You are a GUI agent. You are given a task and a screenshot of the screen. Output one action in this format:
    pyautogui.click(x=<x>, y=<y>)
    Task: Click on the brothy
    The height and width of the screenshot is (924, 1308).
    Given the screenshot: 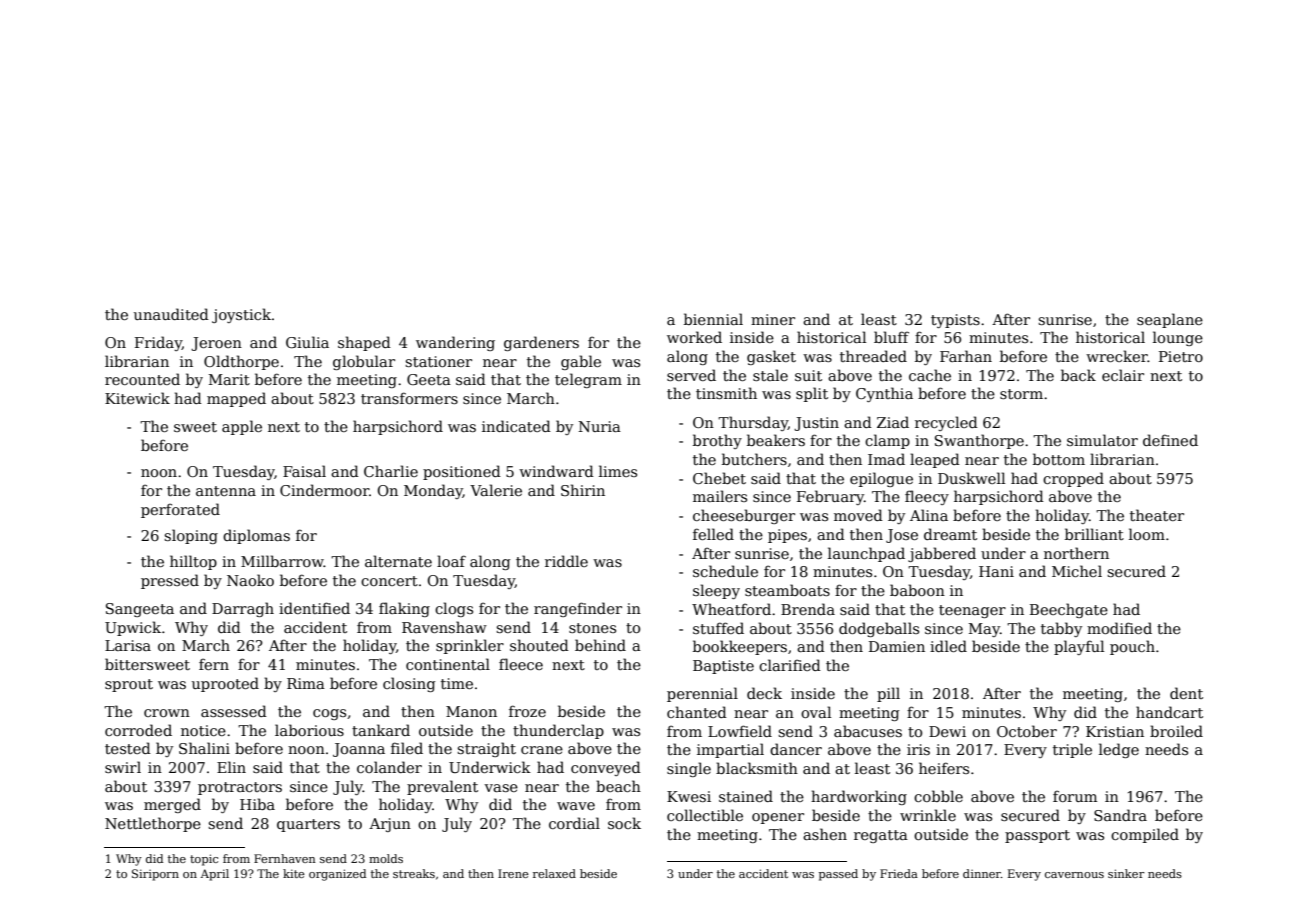 What is the action you would take?
    pyautogui.click(x=717, y=441)
